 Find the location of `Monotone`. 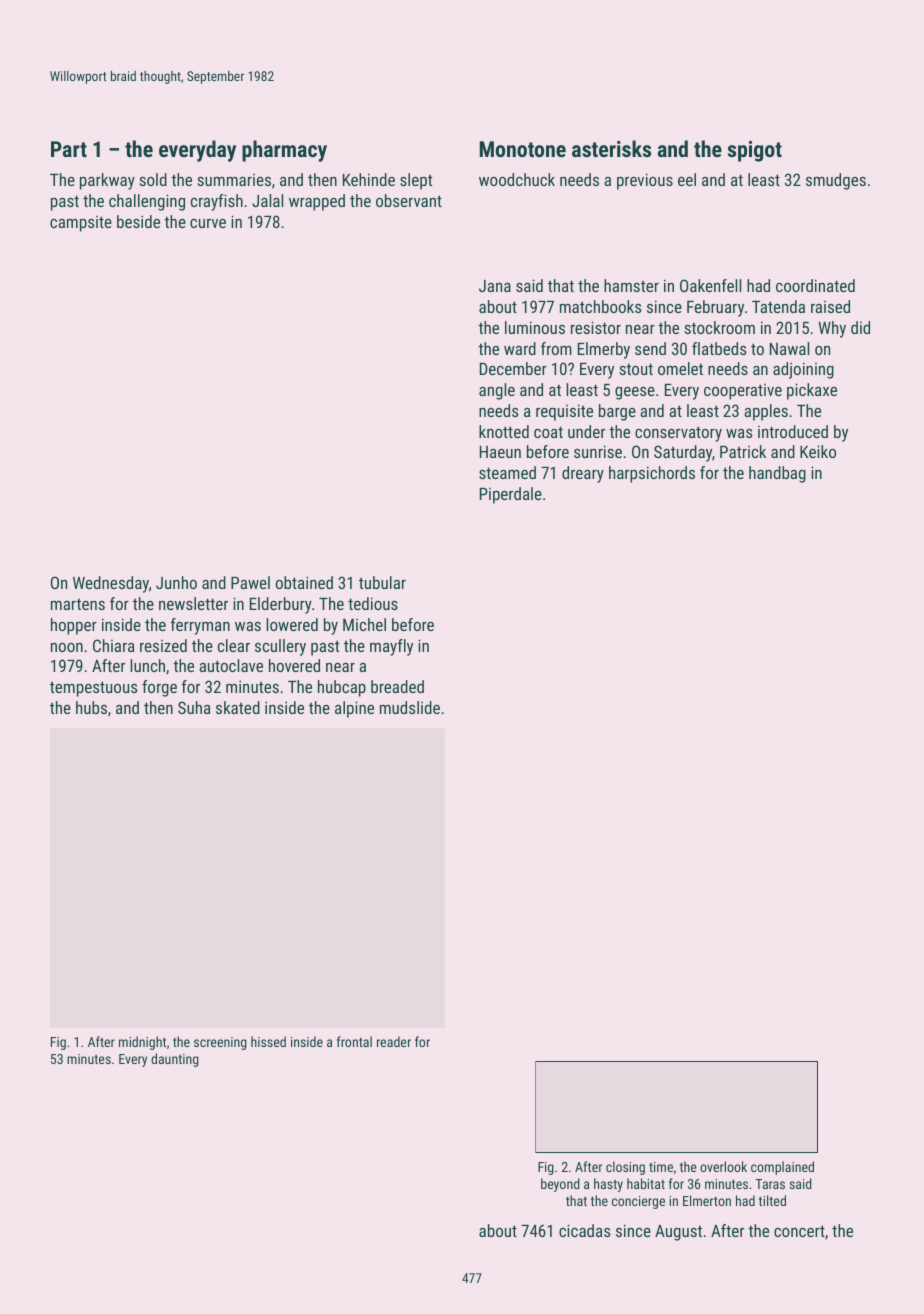

Monotone is located at coordinates (523, 149).
